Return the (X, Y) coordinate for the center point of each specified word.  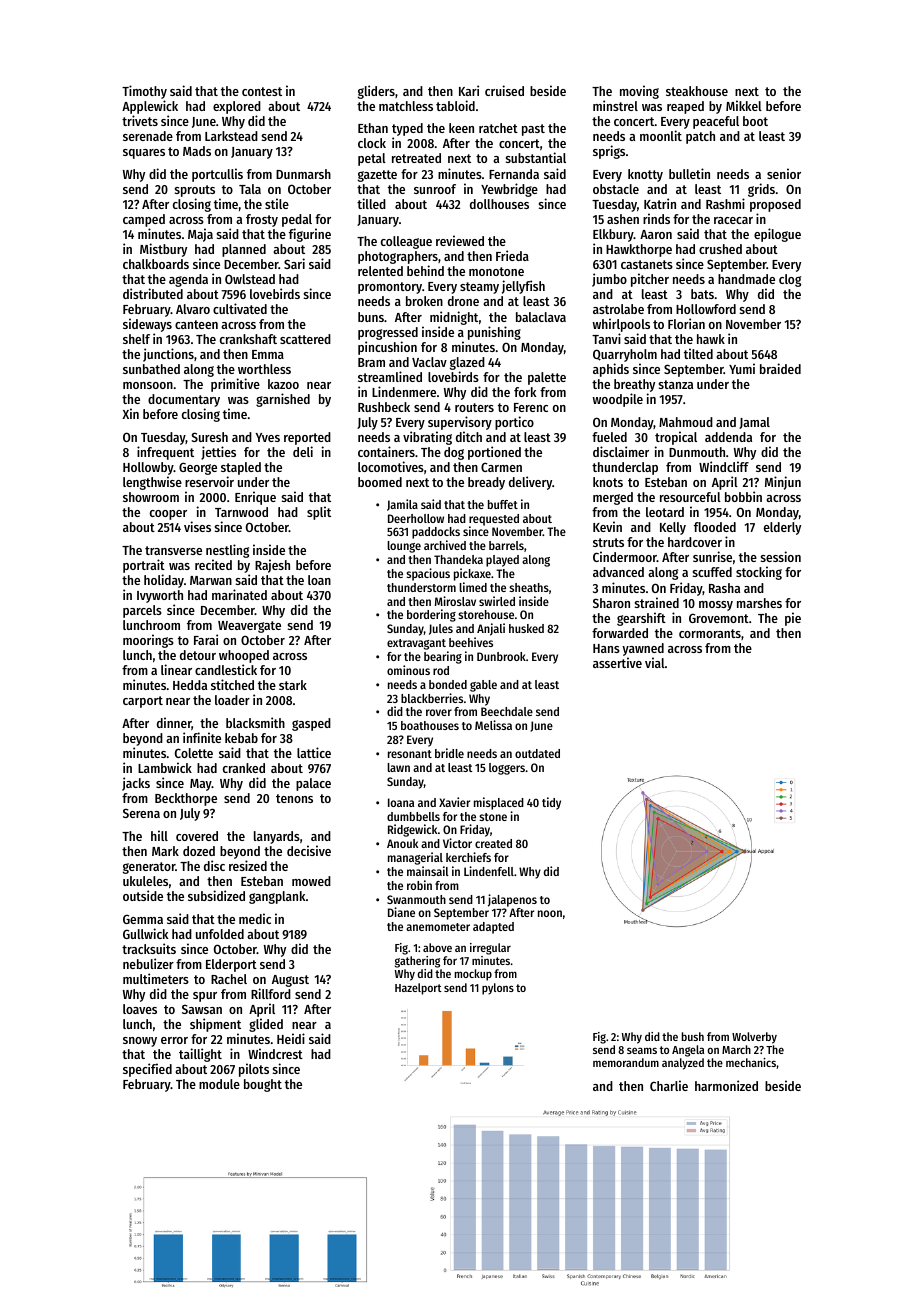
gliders (376, 92)
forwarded (620, 633)
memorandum (626, 1062)
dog (454, 453)
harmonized (726, 1085)
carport (143, 702)
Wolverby (754, 1038)
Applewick (150, 107)
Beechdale (507, 711)
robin (419, 885)
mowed (311, 881)
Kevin (607, 526)
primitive (235, 385)
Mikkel (744, 105)
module (219, 1084)
